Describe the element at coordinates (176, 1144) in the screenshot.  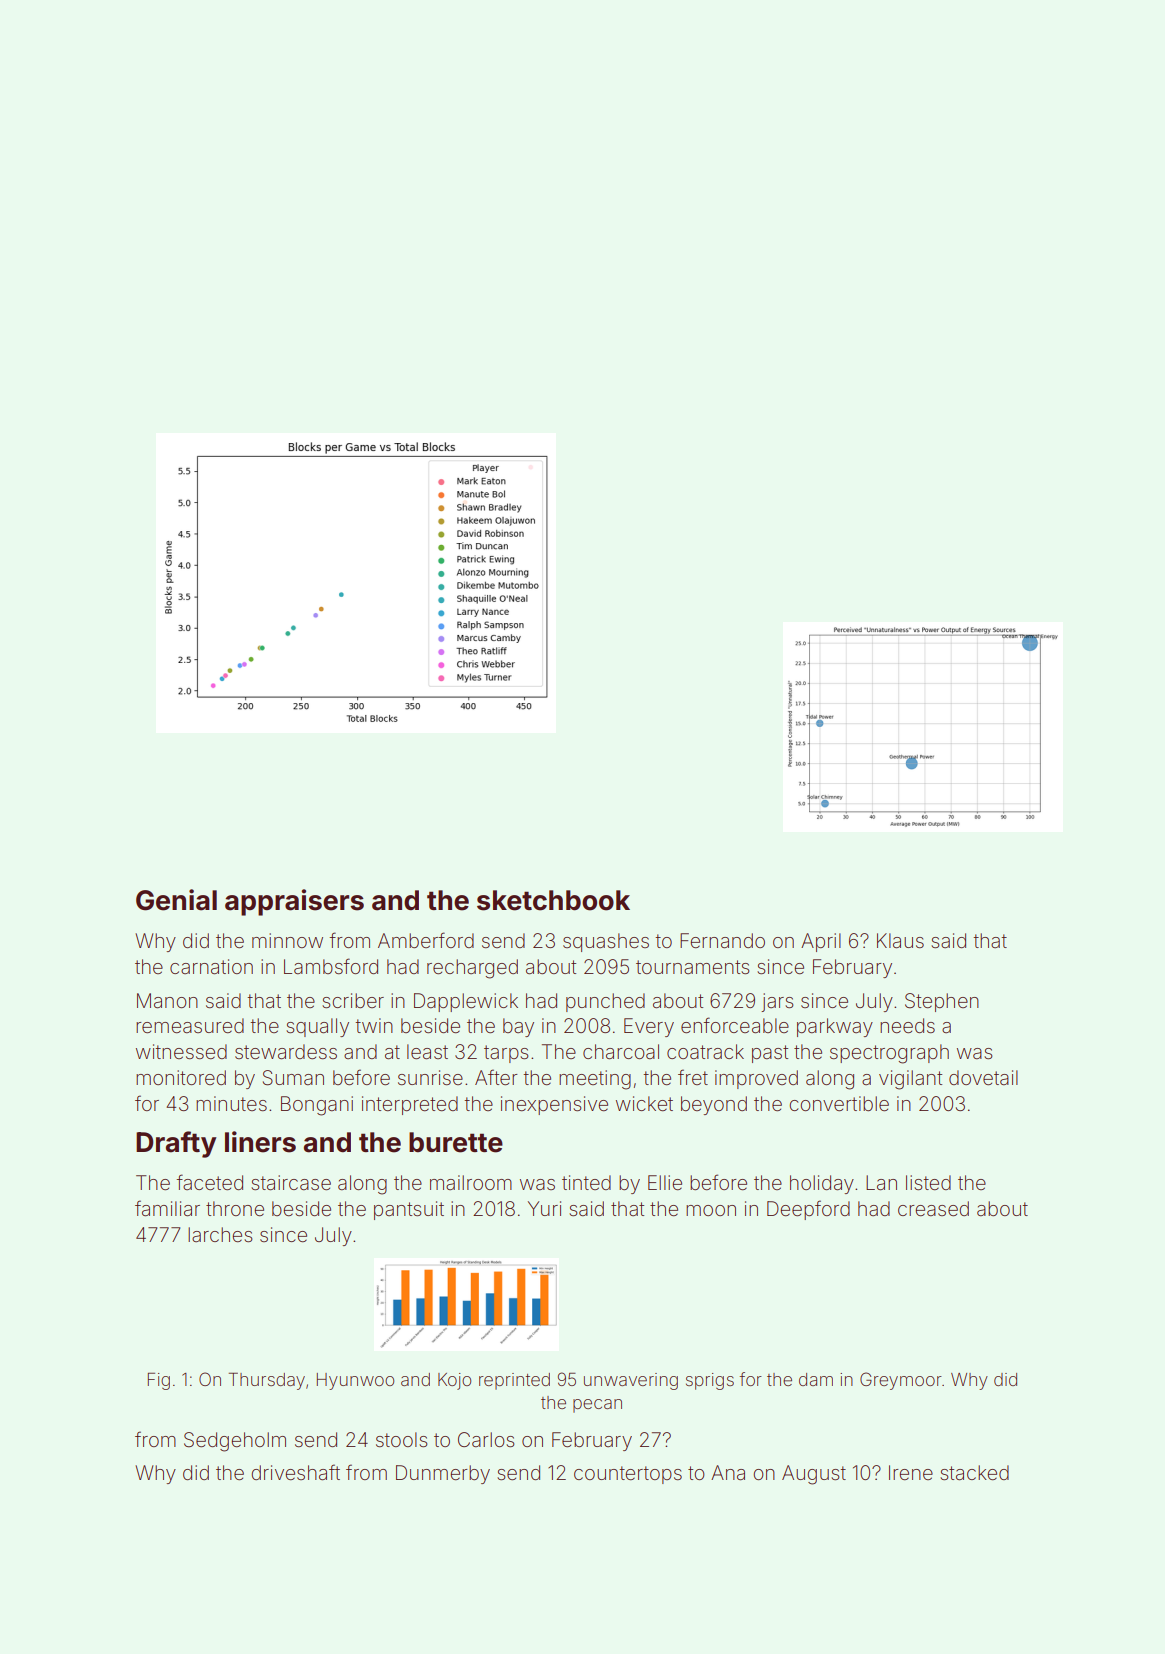
I see `Drafty` at that location.
